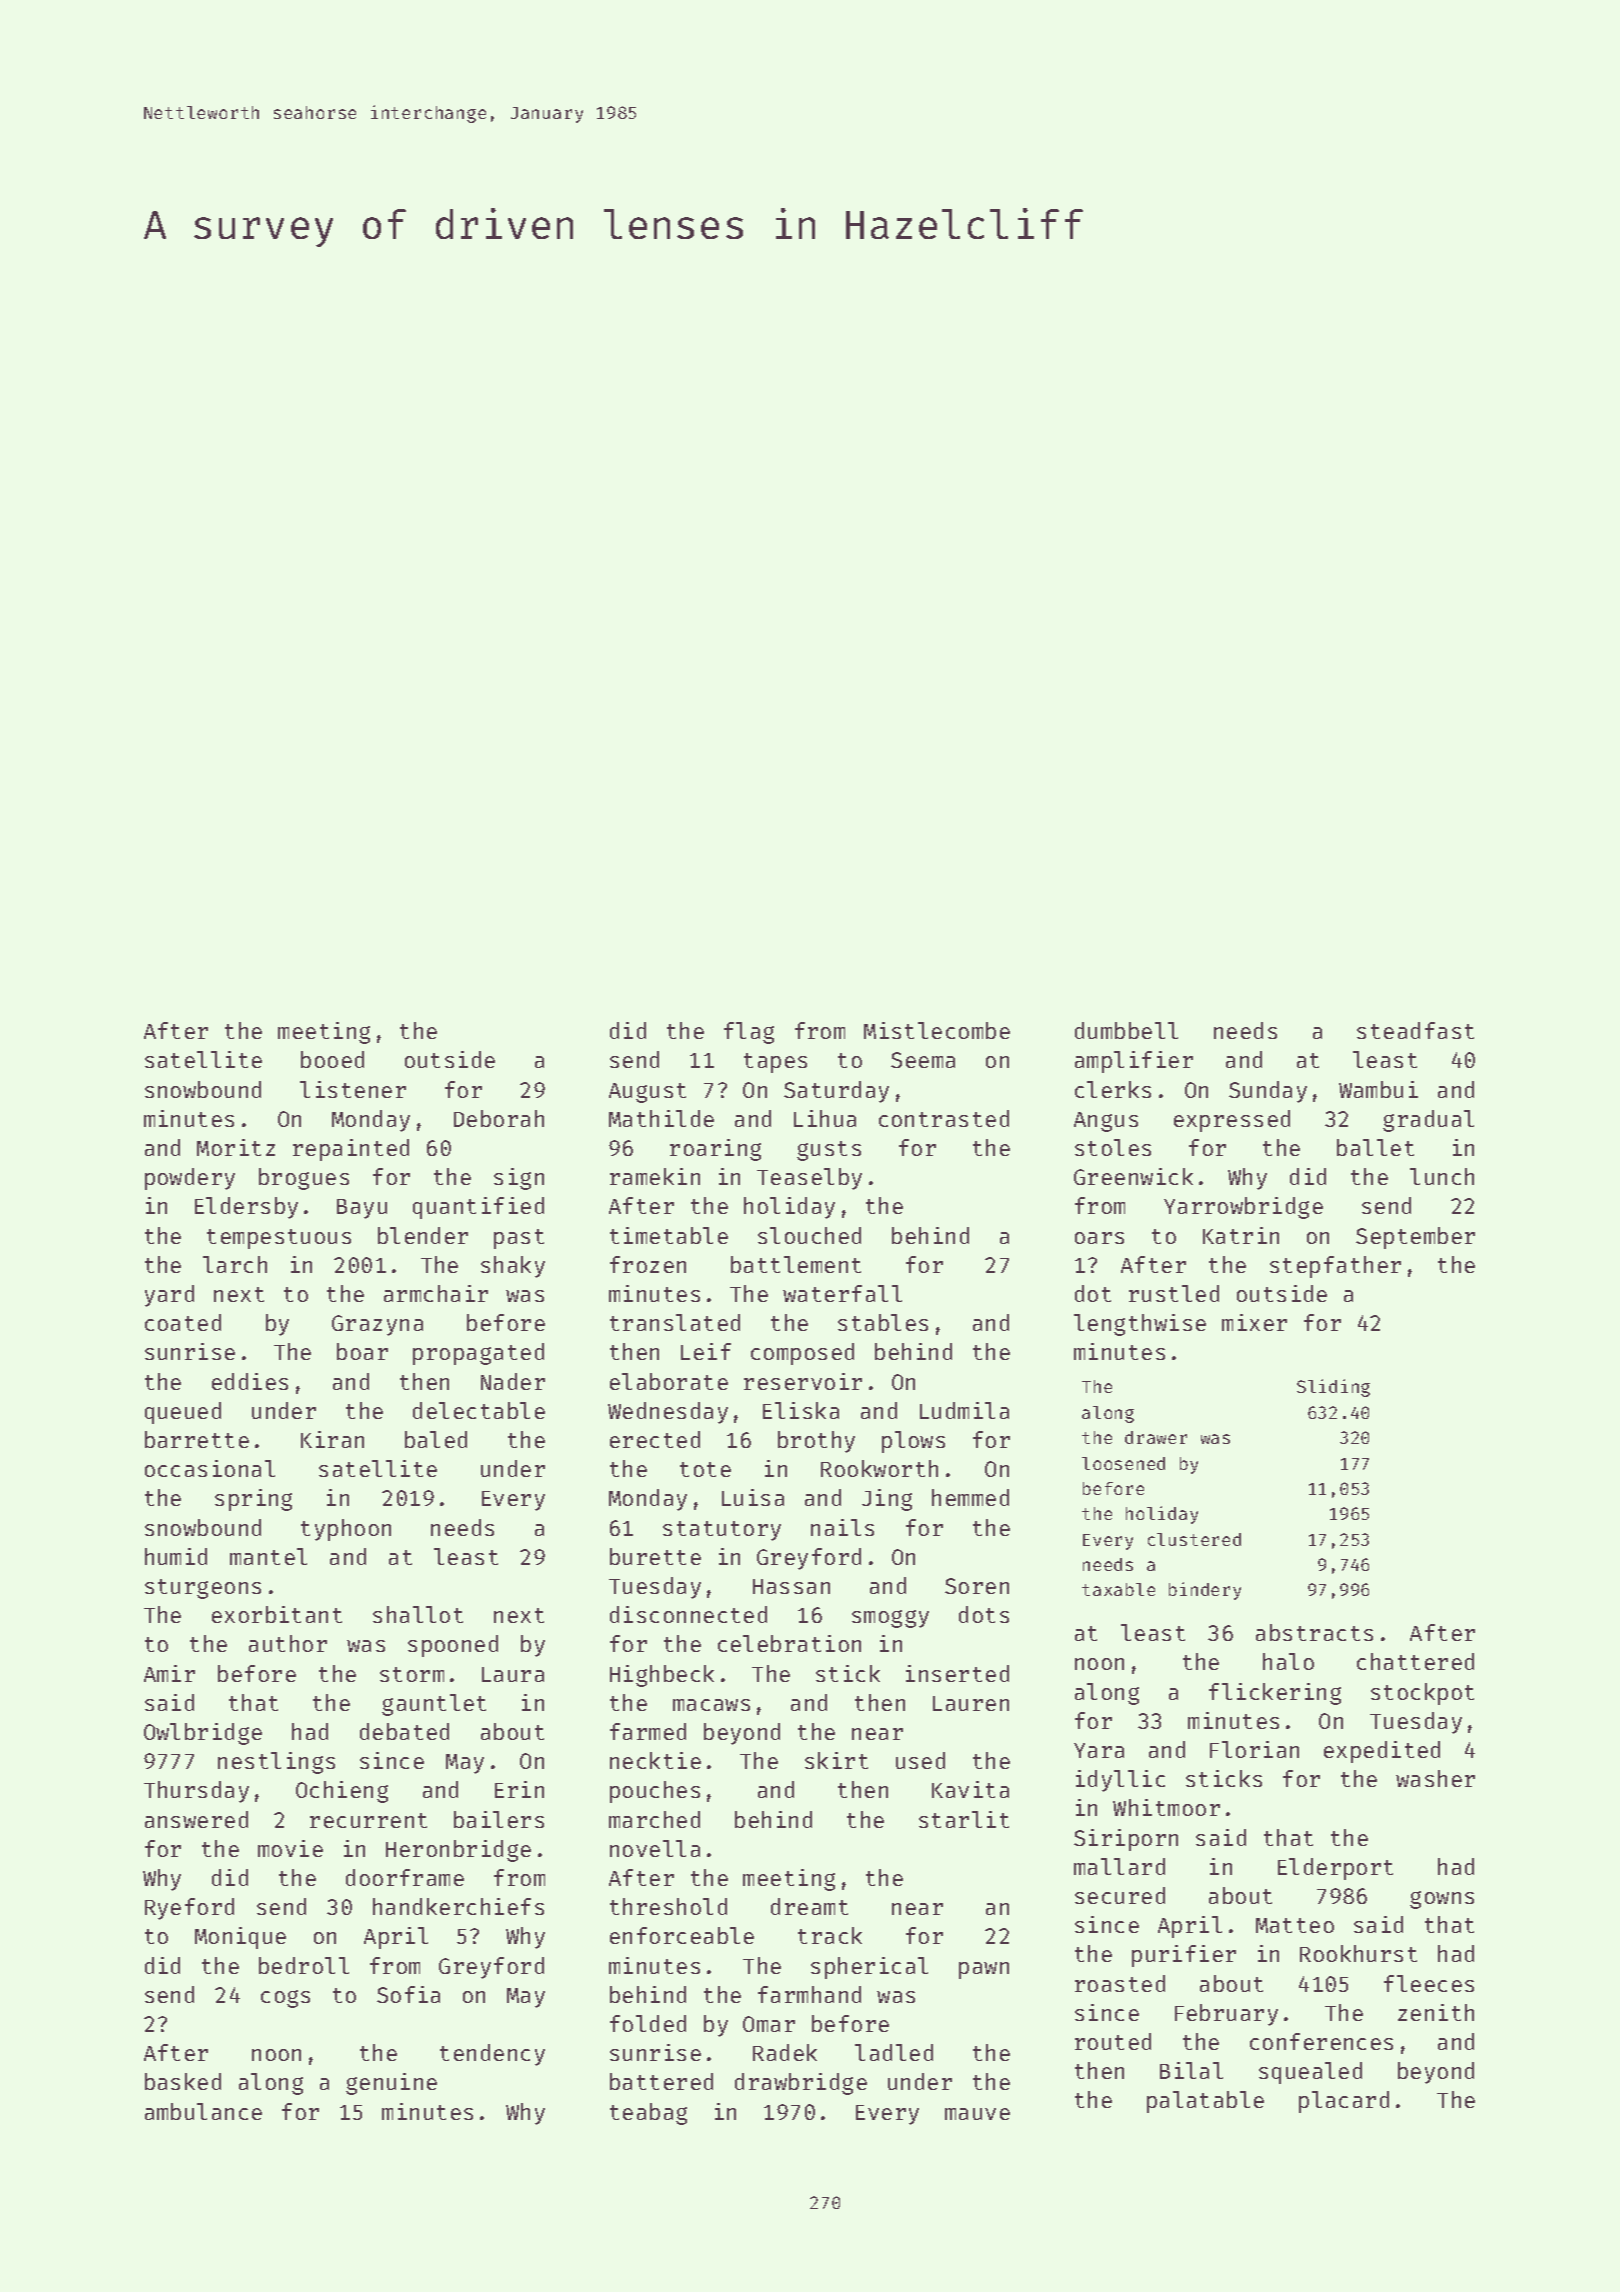  Describe the element at coordinates (1174, 1293) in the screenshot. I see `rustled` at that location.
